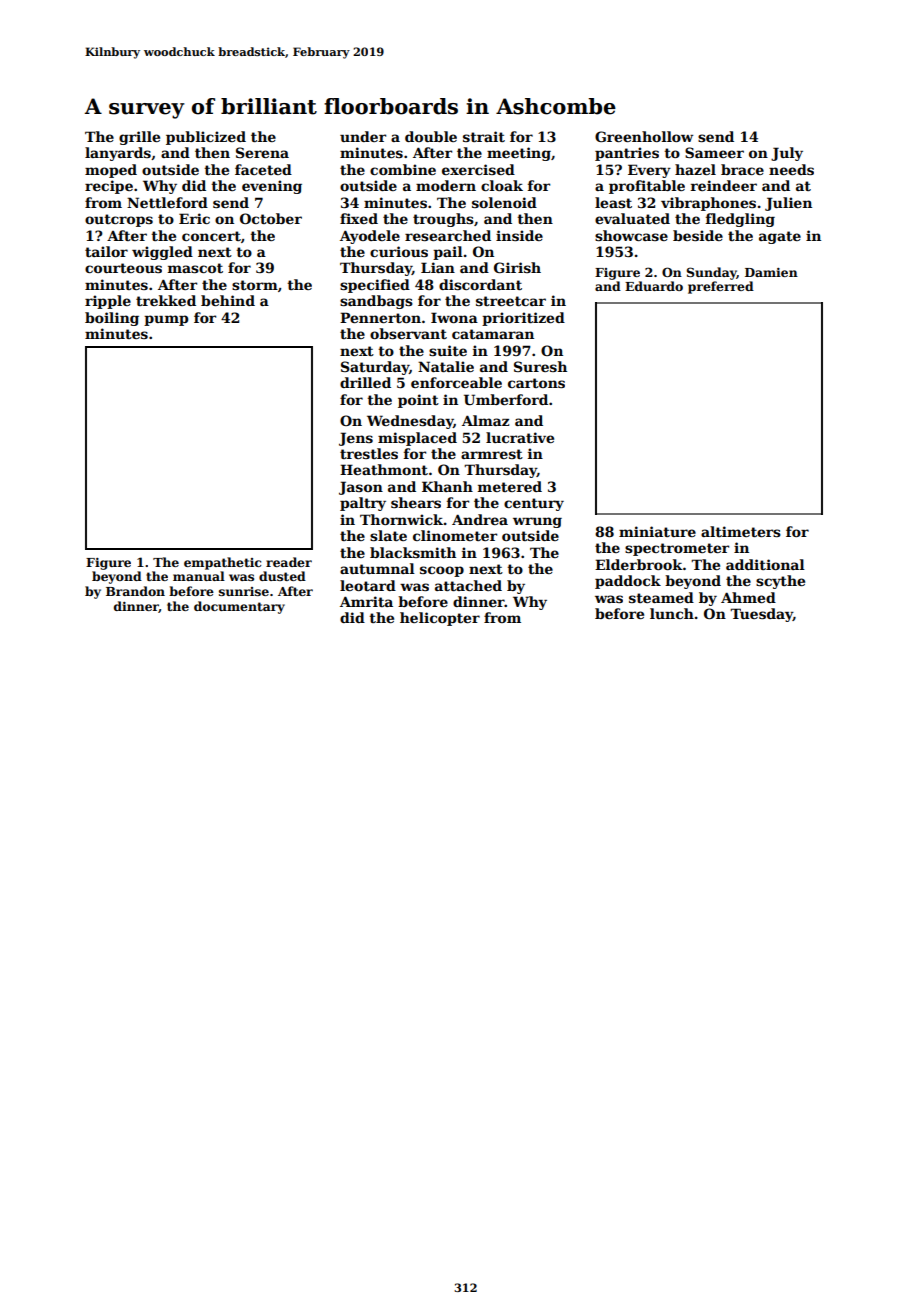  What do you see at coordinates (431, 136) in the image?
I see `double` at bounding box center [431, 136].
